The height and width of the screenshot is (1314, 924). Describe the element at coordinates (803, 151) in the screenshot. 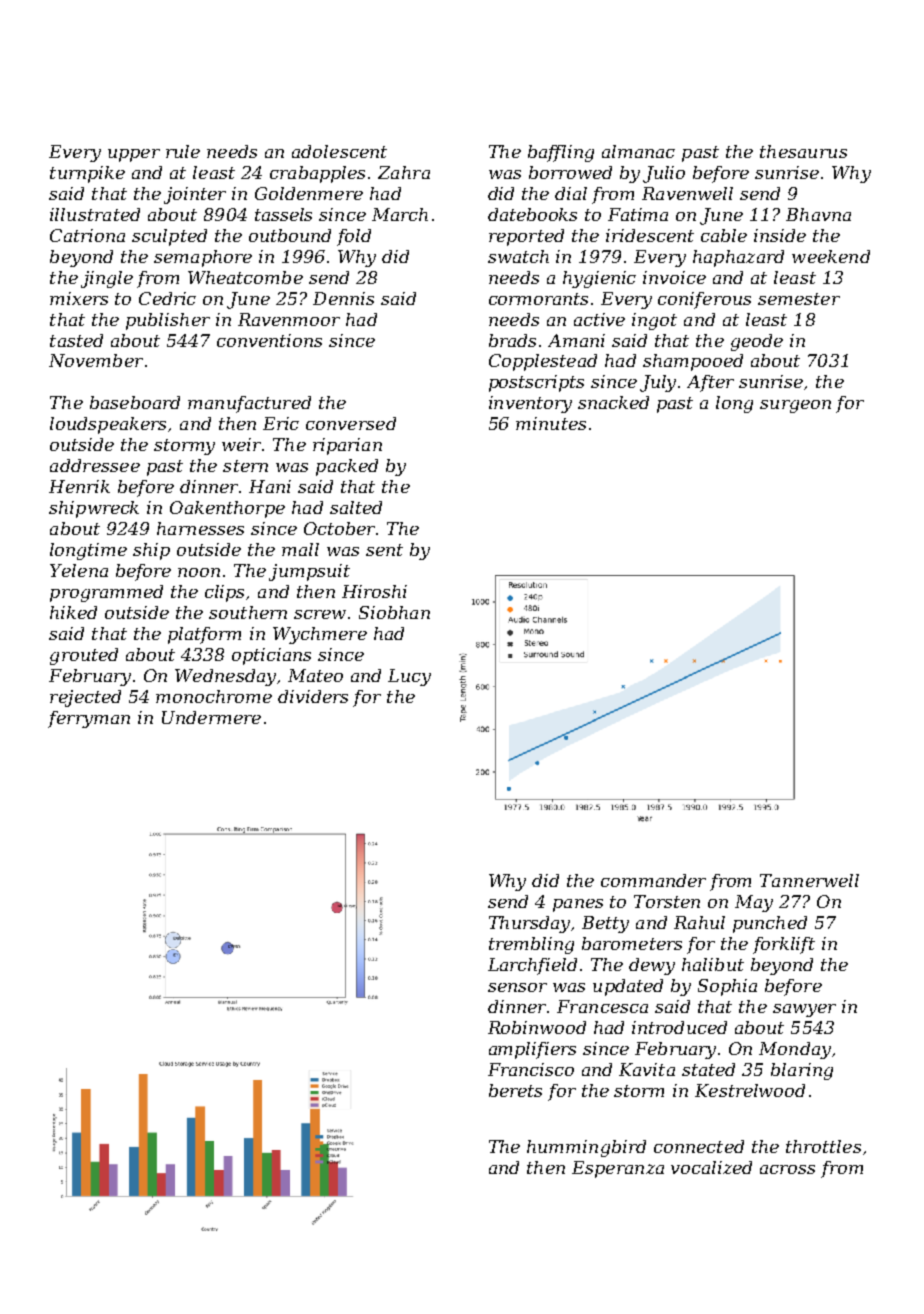

I see `thesaurus` at that location.
